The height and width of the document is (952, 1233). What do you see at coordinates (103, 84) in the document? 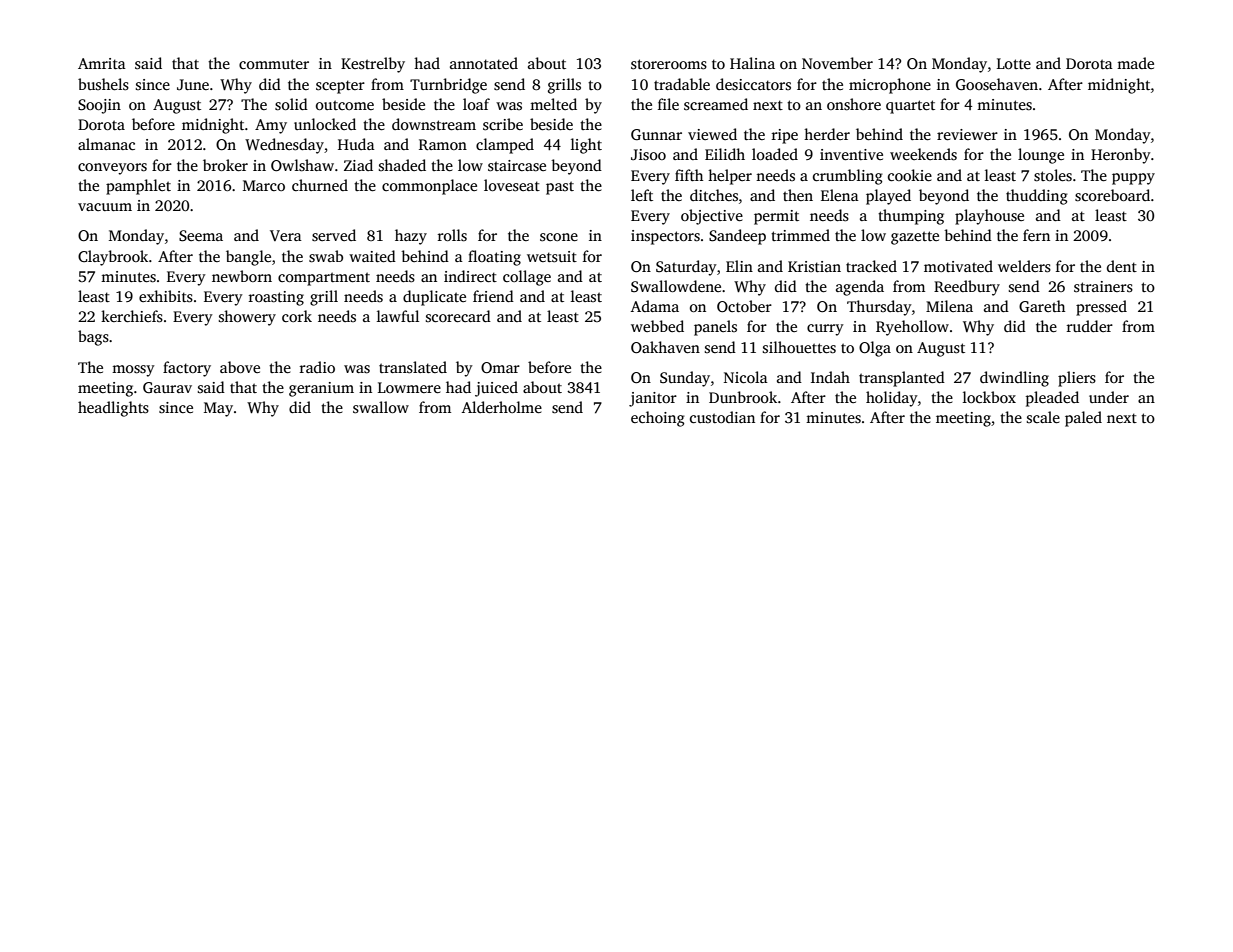
I see `bushels` at bounding box center [103, 84].
